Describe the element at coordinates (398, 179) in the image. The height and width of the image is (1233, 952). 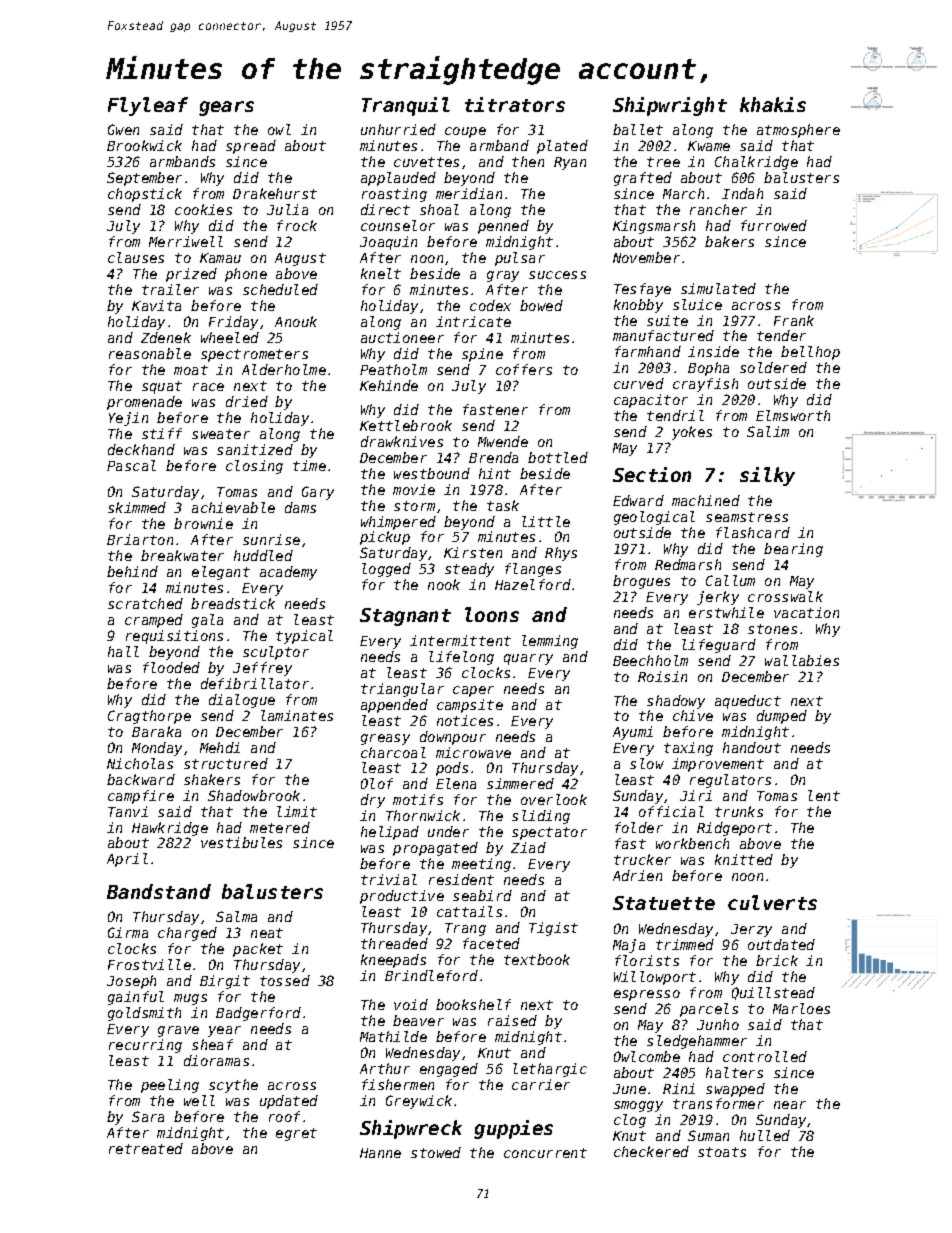
I see `applauded` at that location.
